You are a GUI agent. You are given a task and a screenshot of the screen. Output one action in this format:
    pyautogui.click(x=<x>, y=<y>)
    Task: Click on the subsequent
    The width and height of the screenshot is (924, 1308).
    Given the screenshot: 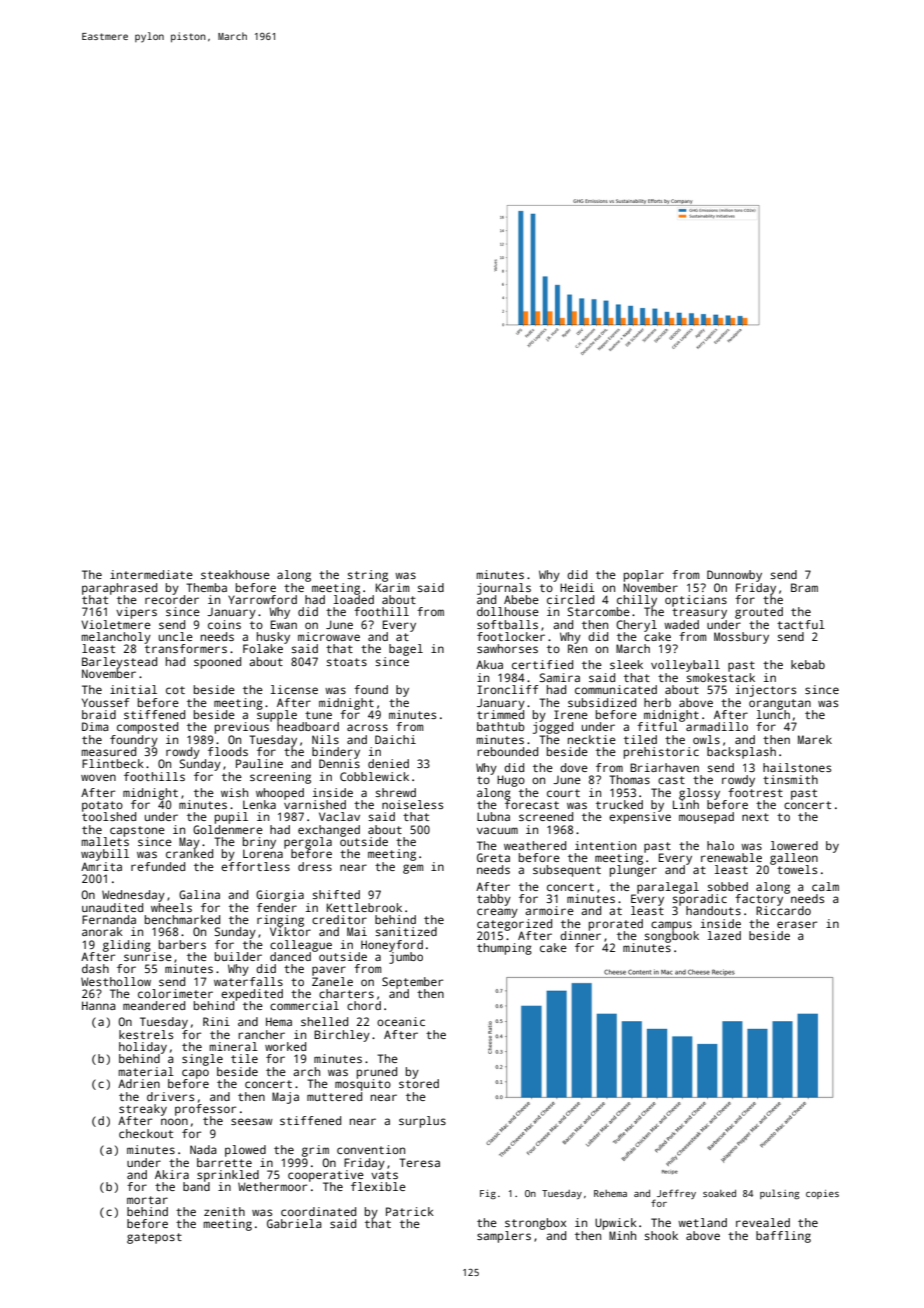 What is the action you would take?
    pyautogui.click(x=567, y=871)
